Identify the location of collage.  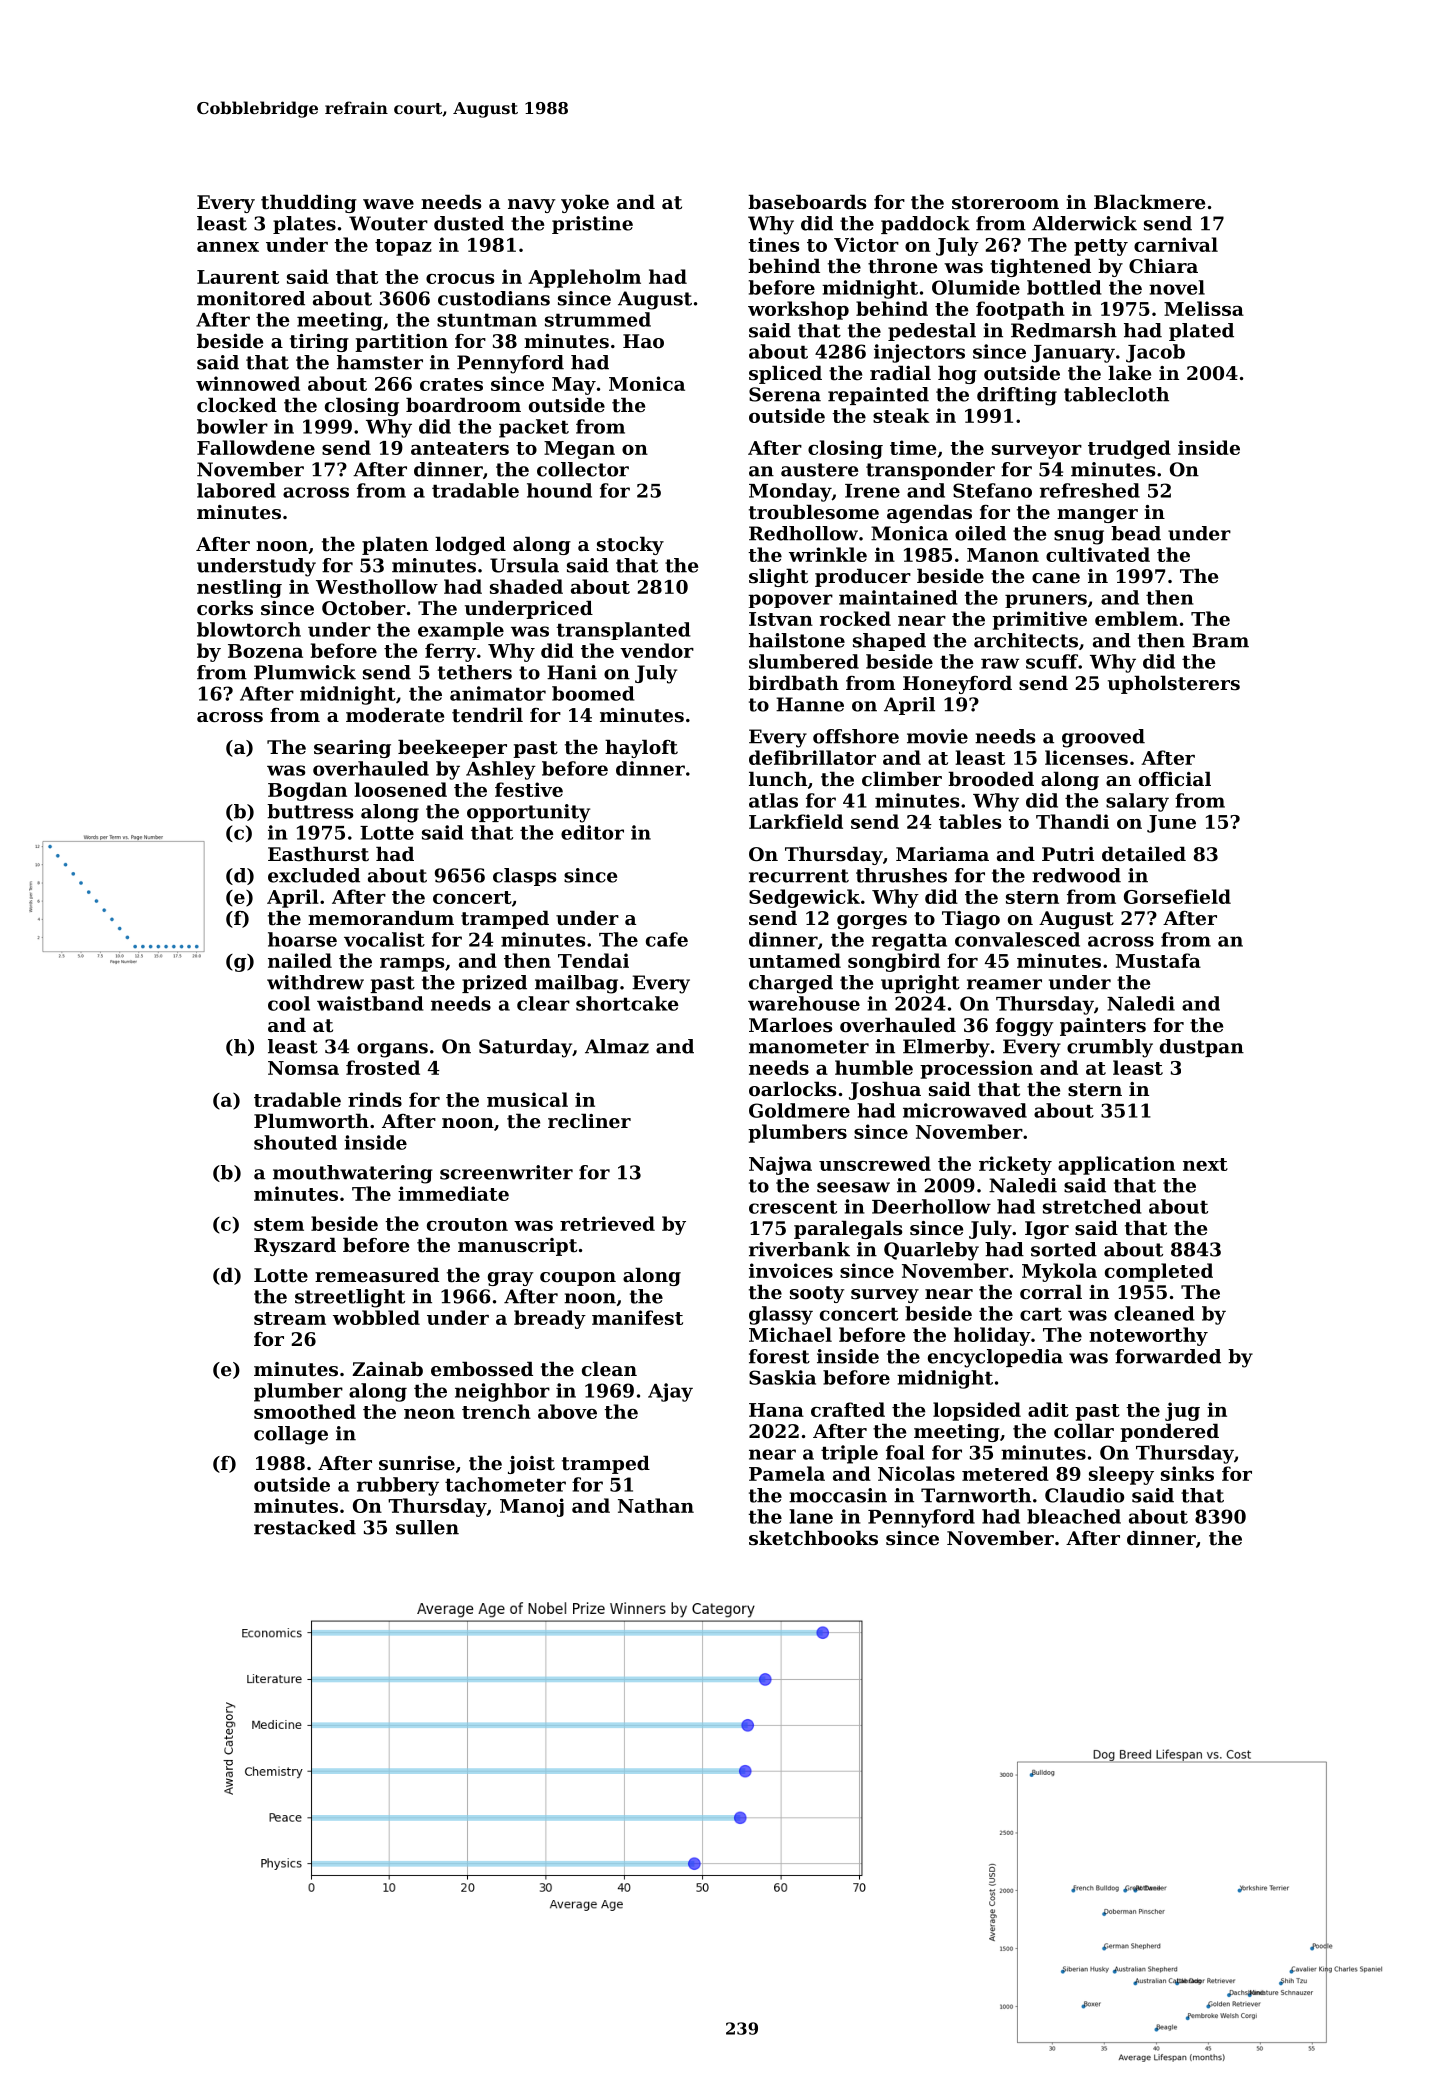
(291, 1435).
